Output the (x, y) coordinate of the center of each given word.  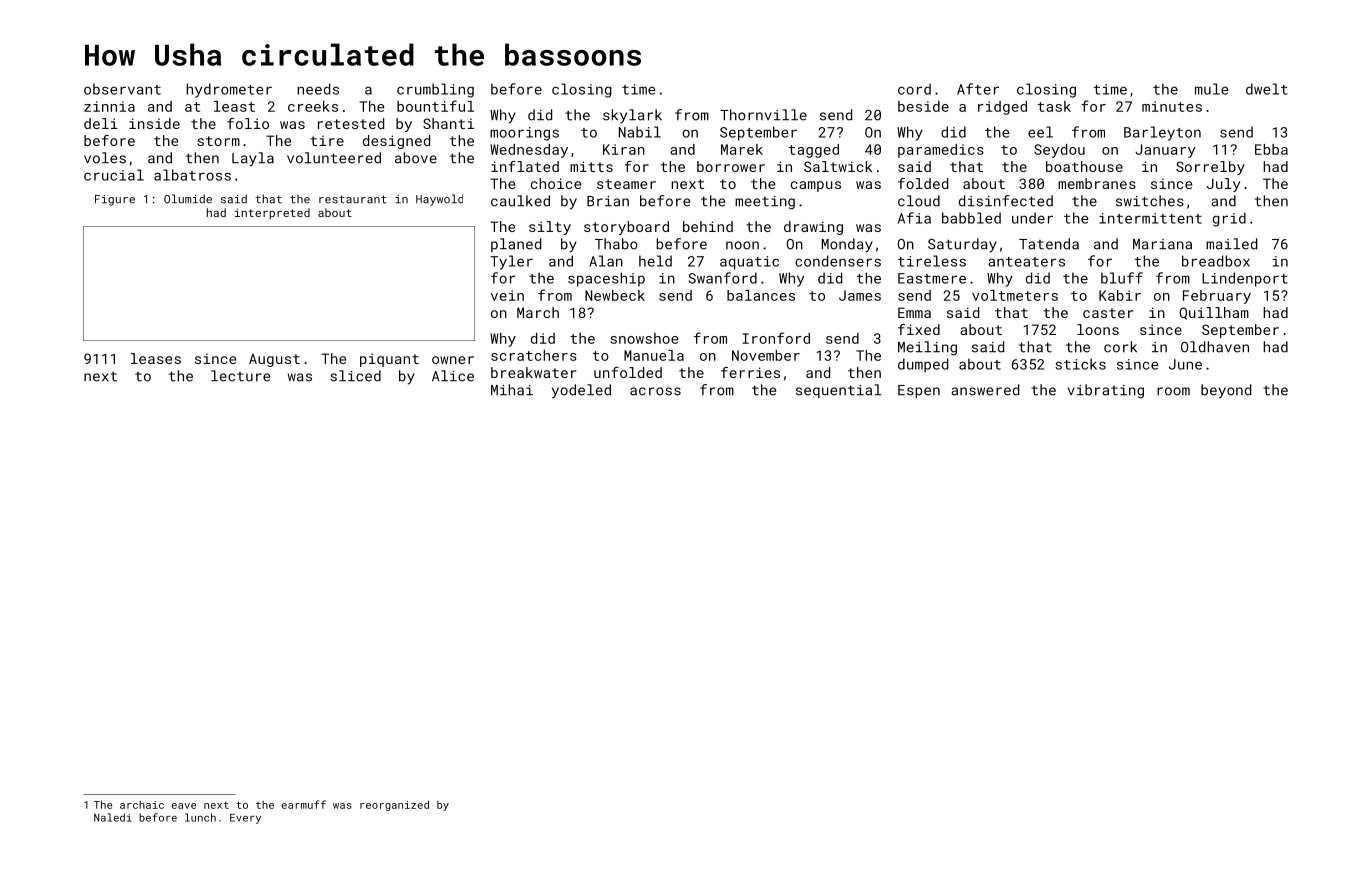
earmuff (304, 804)
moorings (524, 134)
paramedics (941, 151)
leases (156, 358)
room (1173, 391)
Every (245, 819)
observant (122, 89)
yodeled (581, 391)
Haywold (439, 200)
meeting (765, 203)
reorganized (394, 805)
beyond (1226, 391)
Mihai (512, 390)
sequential (838, 391)
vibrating (1106, 391)
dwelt (1267, 89)
